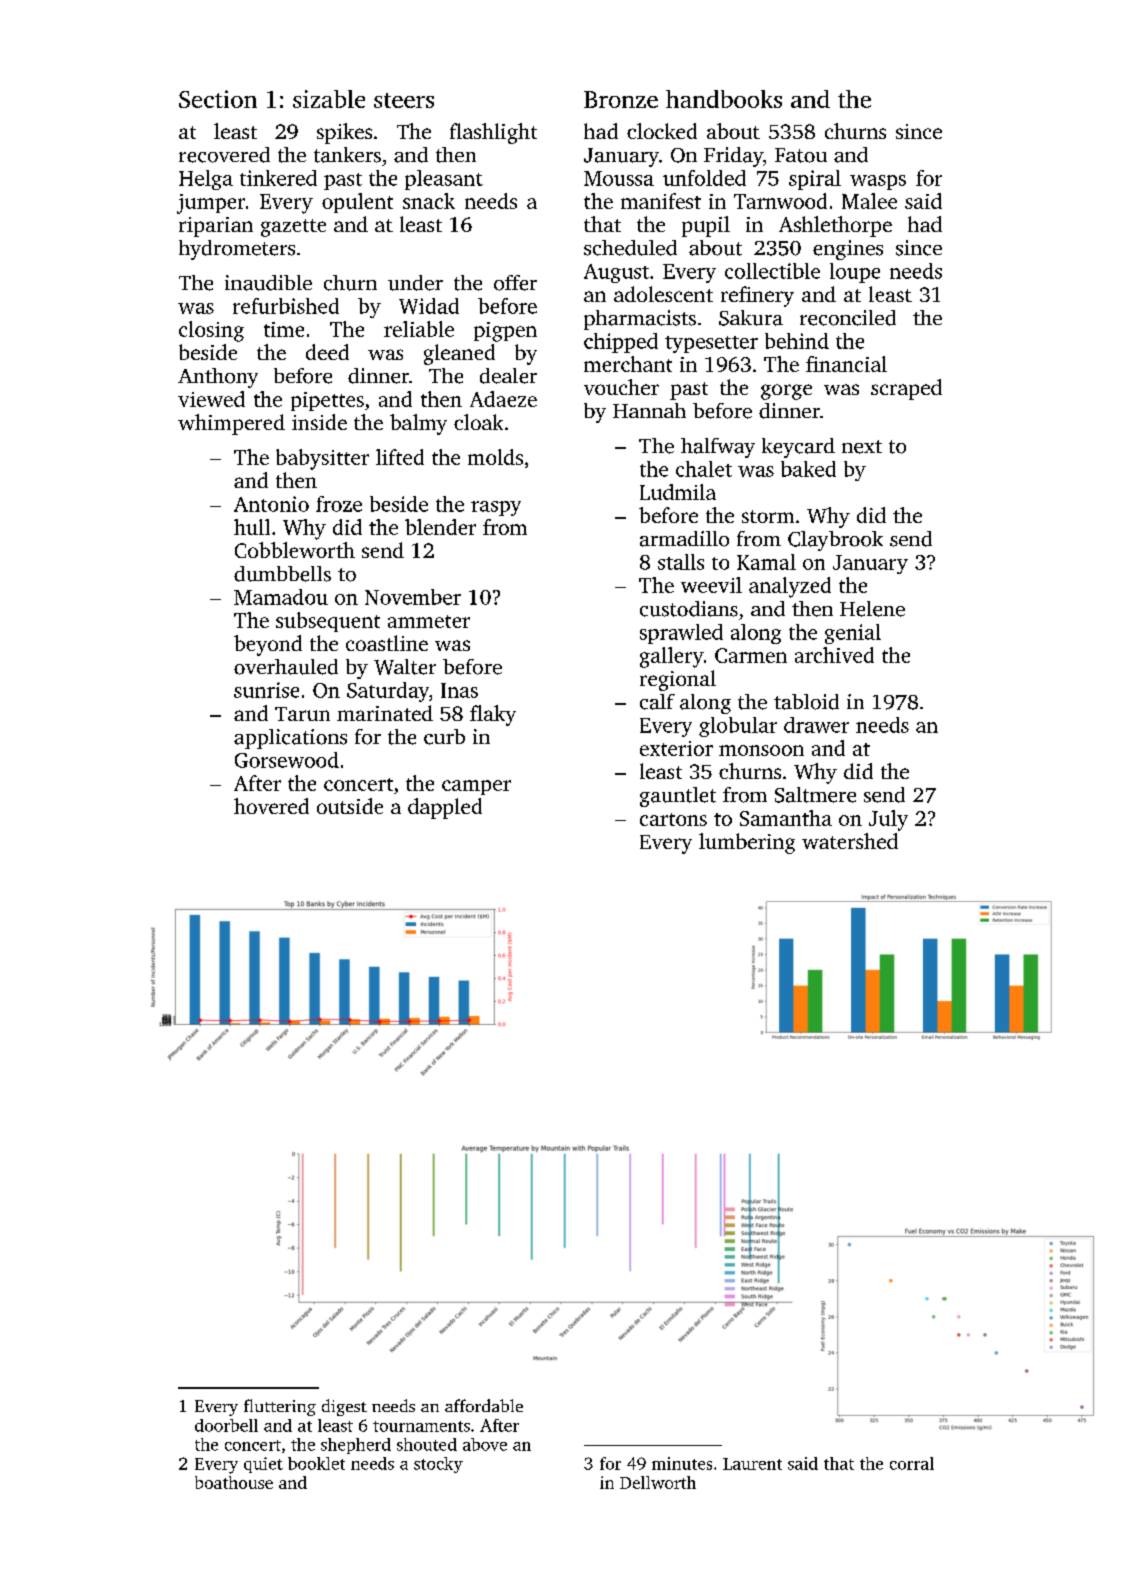  I want to click on Bronze, so click(621, 99).
